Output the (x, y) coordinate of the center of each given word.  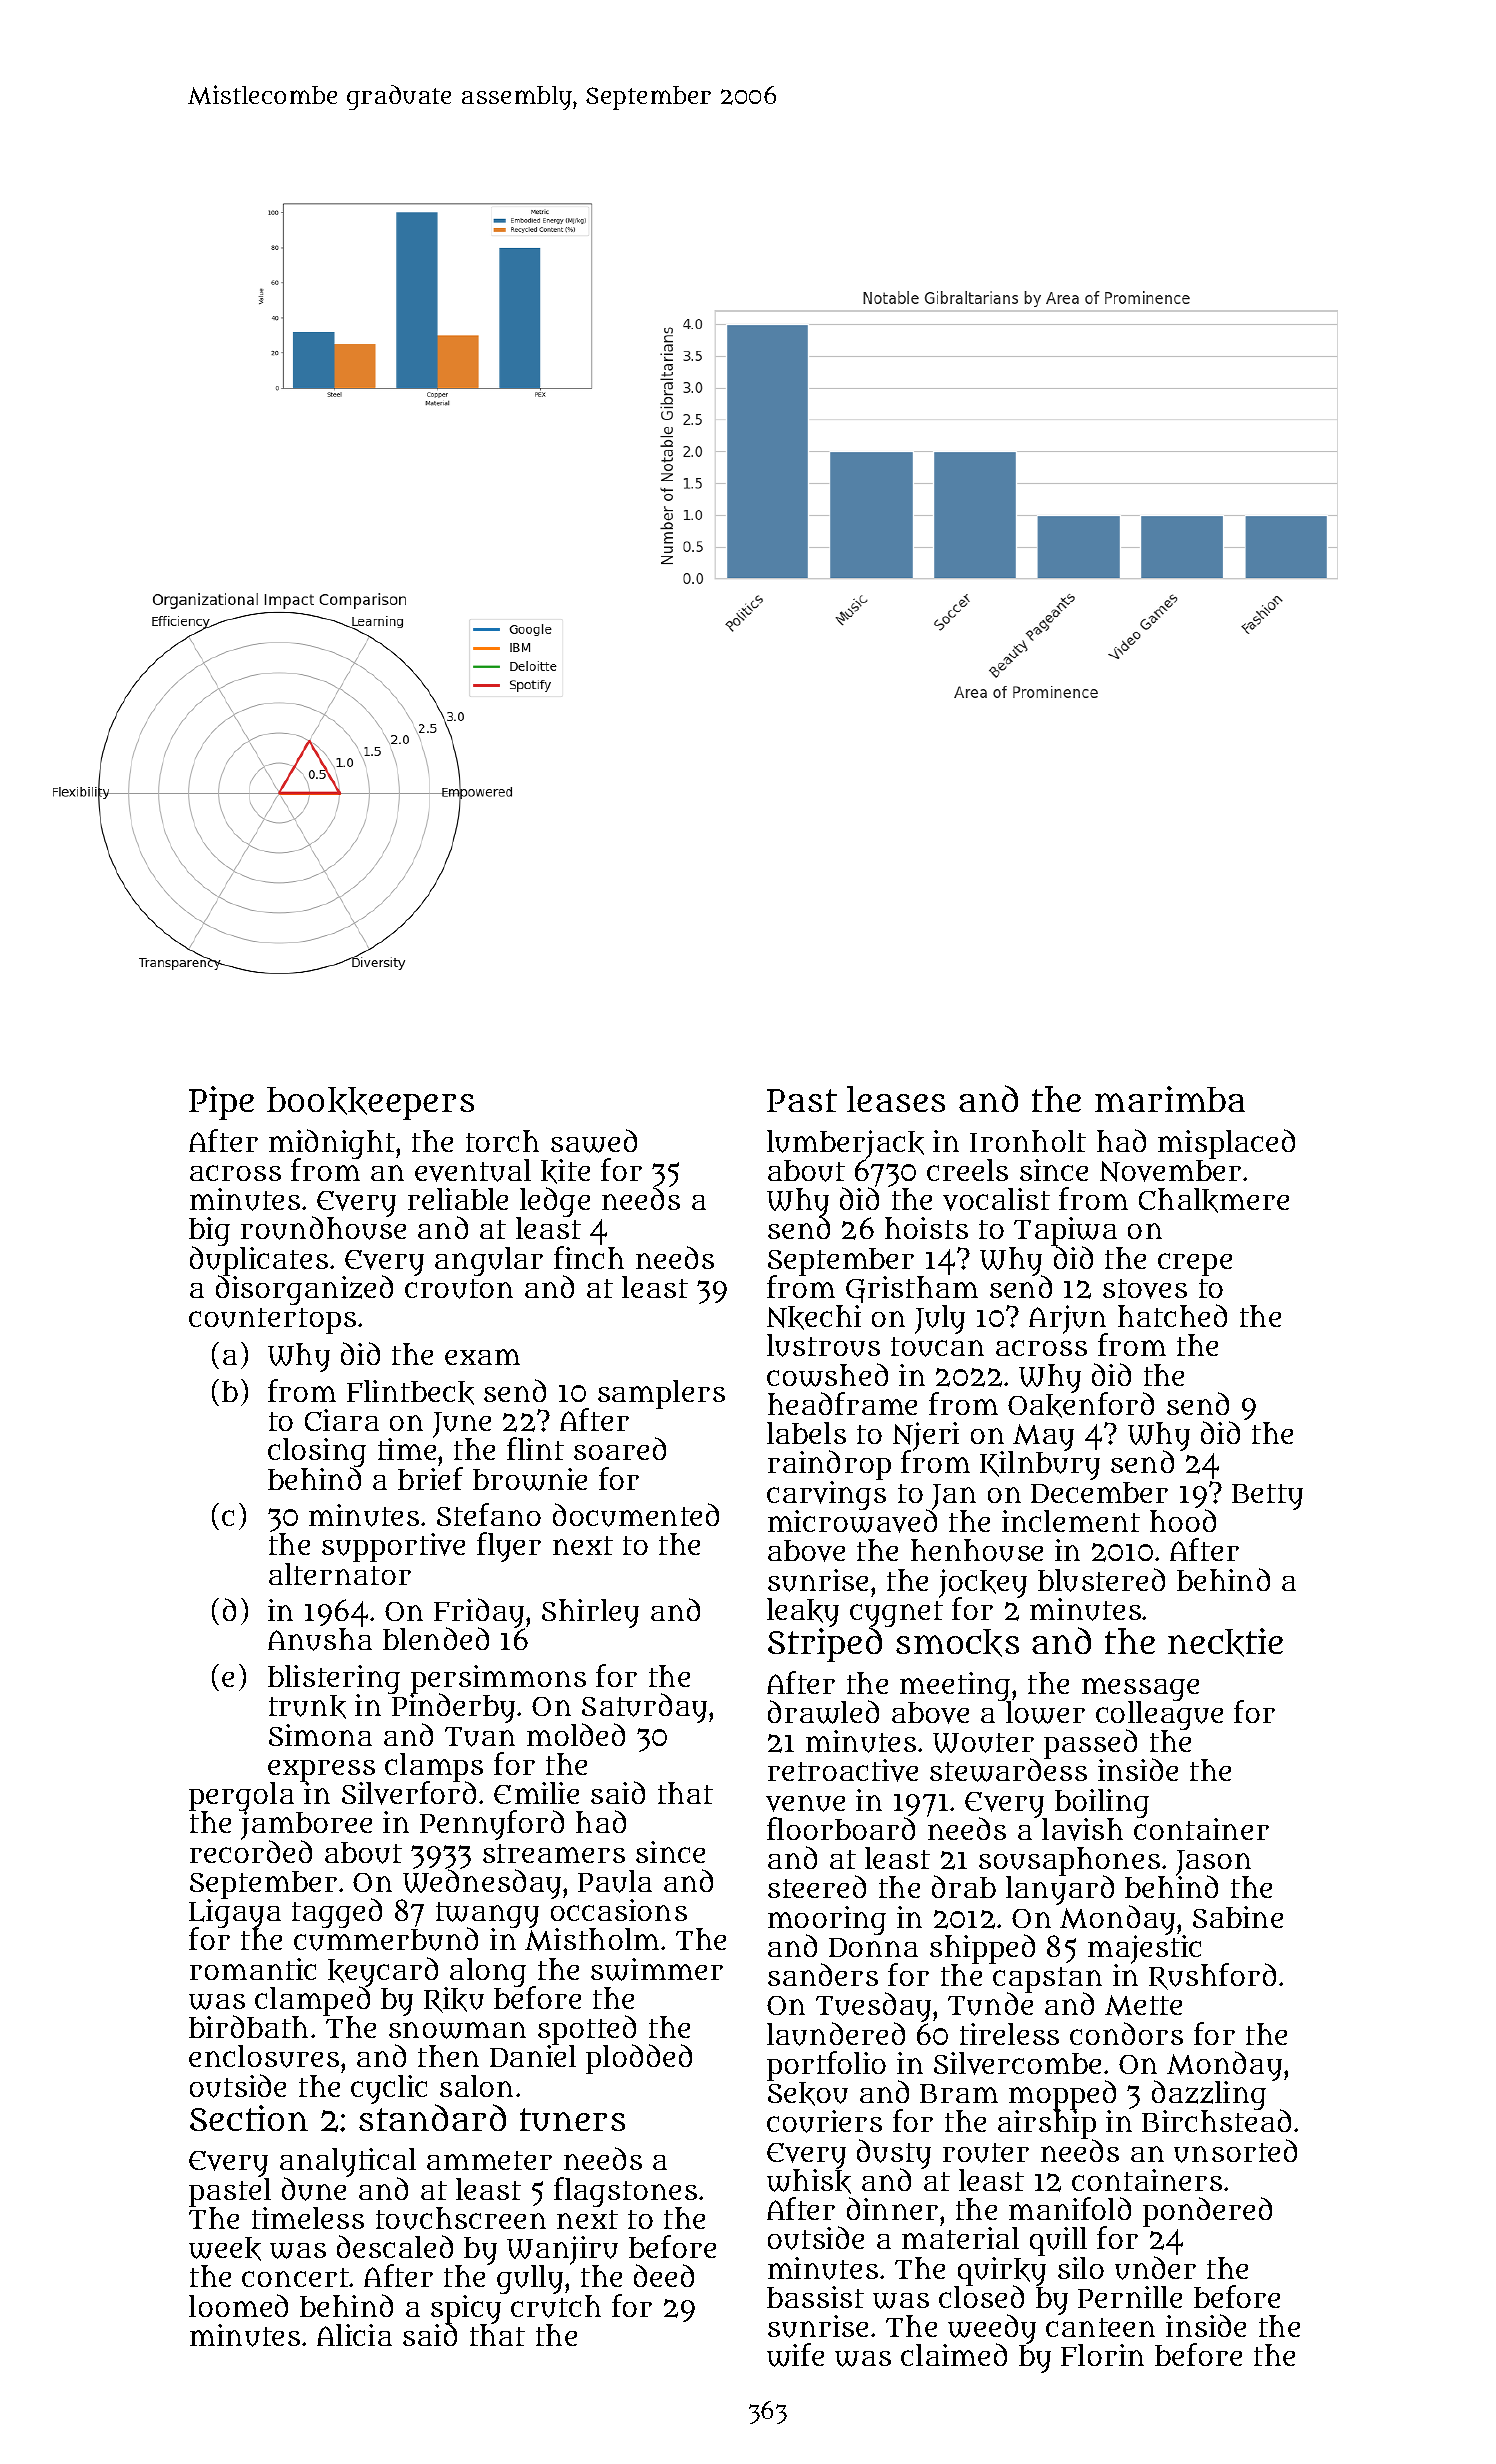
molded (576, 1734)
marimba (1170, 1099)
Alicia (354, 2335)
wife (795, 2355)
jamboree (306, 1826)
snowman (457, 2030)
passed (1090, 1744)
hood (1183, 1520)
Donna (873, 1947)
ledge (554, 1202)
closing (317, 1453)
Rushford (1212, 1976)
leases (896, 1099)
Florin (1102, 2355)
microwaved (852, 1521)
